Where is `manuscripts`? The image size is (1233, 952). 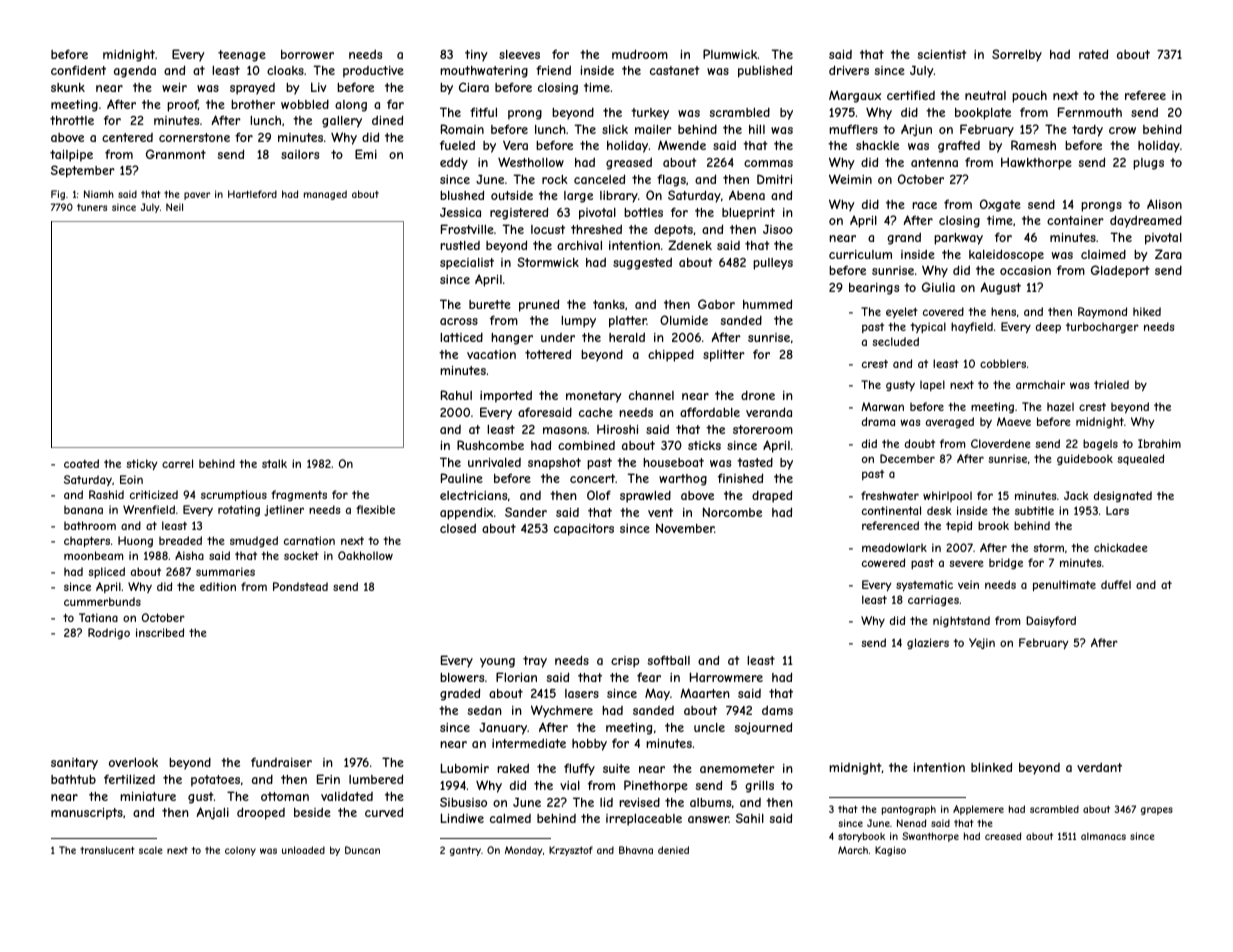 manuscripts is located at coordinates (87, 814).
